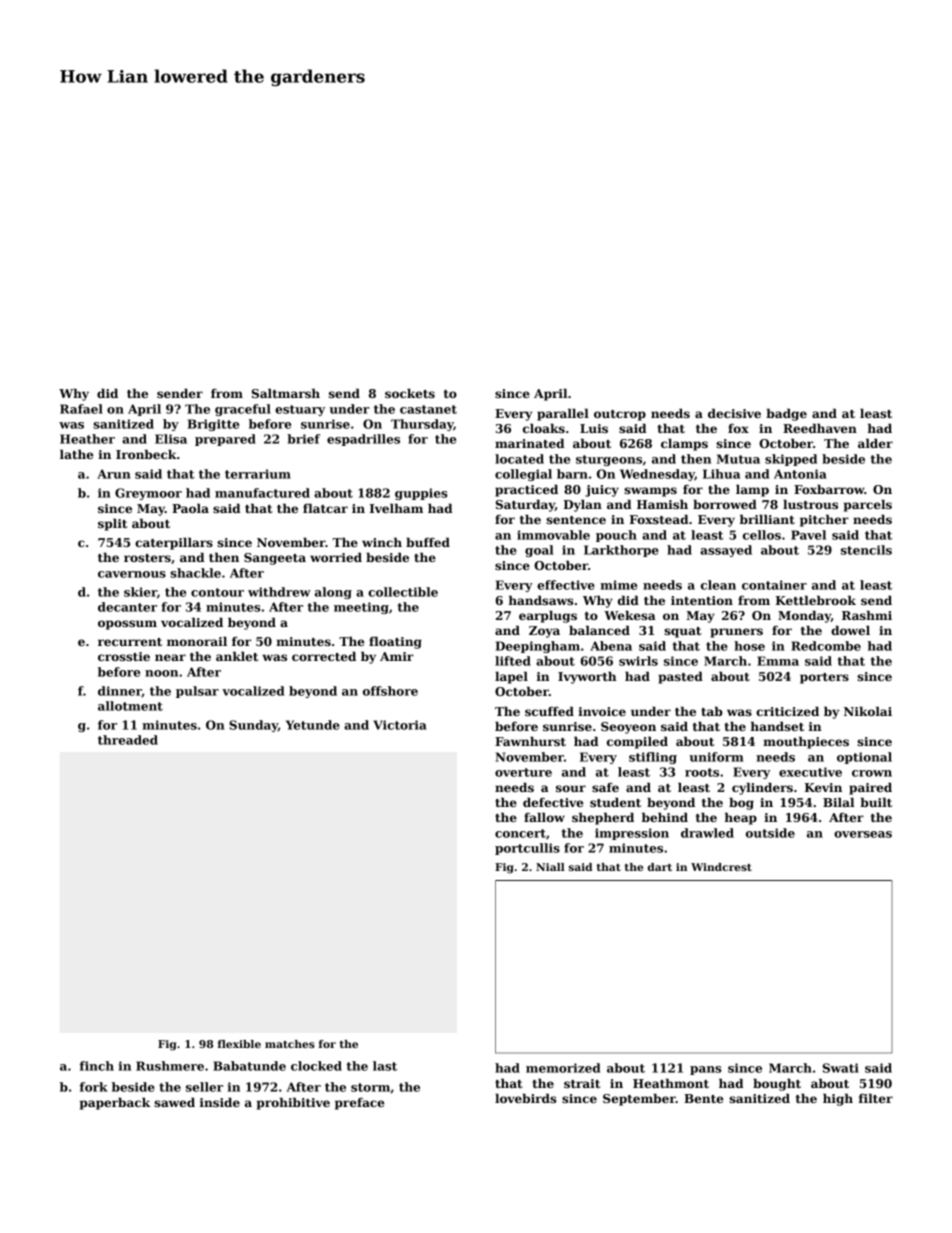  I want to click on threaded, so click(128, 740).
